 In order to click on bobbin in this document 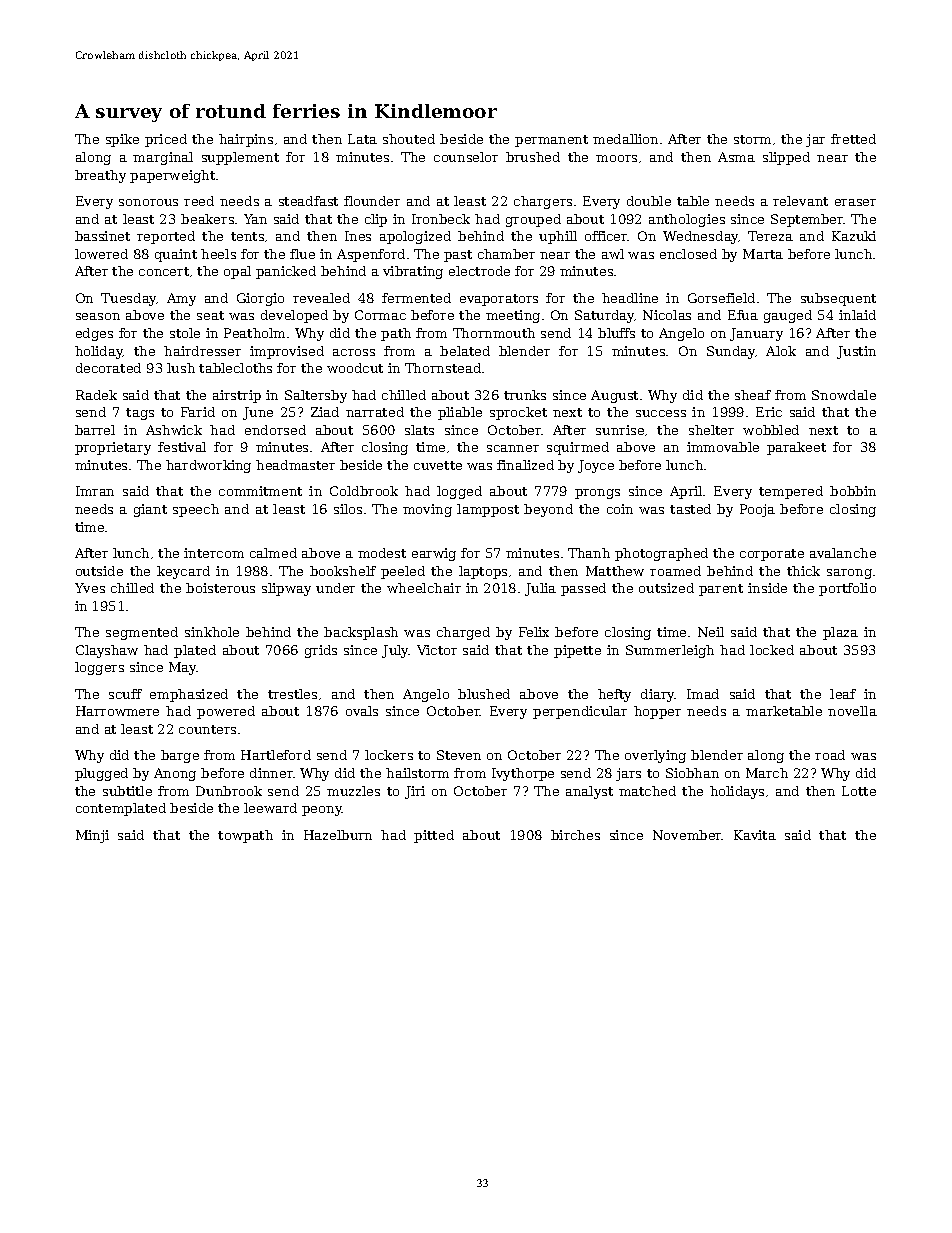, I will do `click(853, 491)`.
